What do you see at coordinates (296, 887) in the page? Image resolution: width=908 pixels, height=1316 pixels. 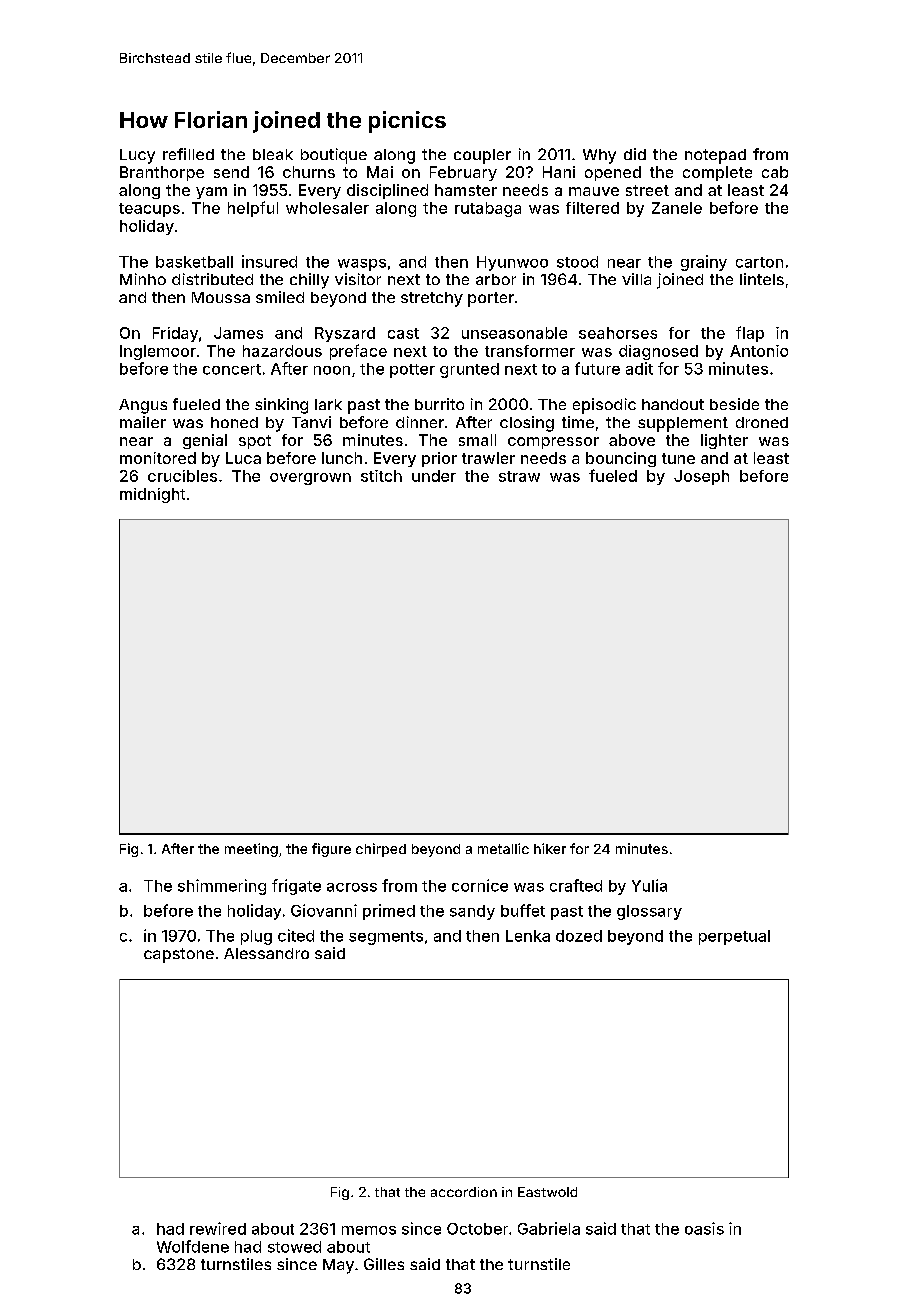 I see `frigate` at bounding box center [296, 887].
